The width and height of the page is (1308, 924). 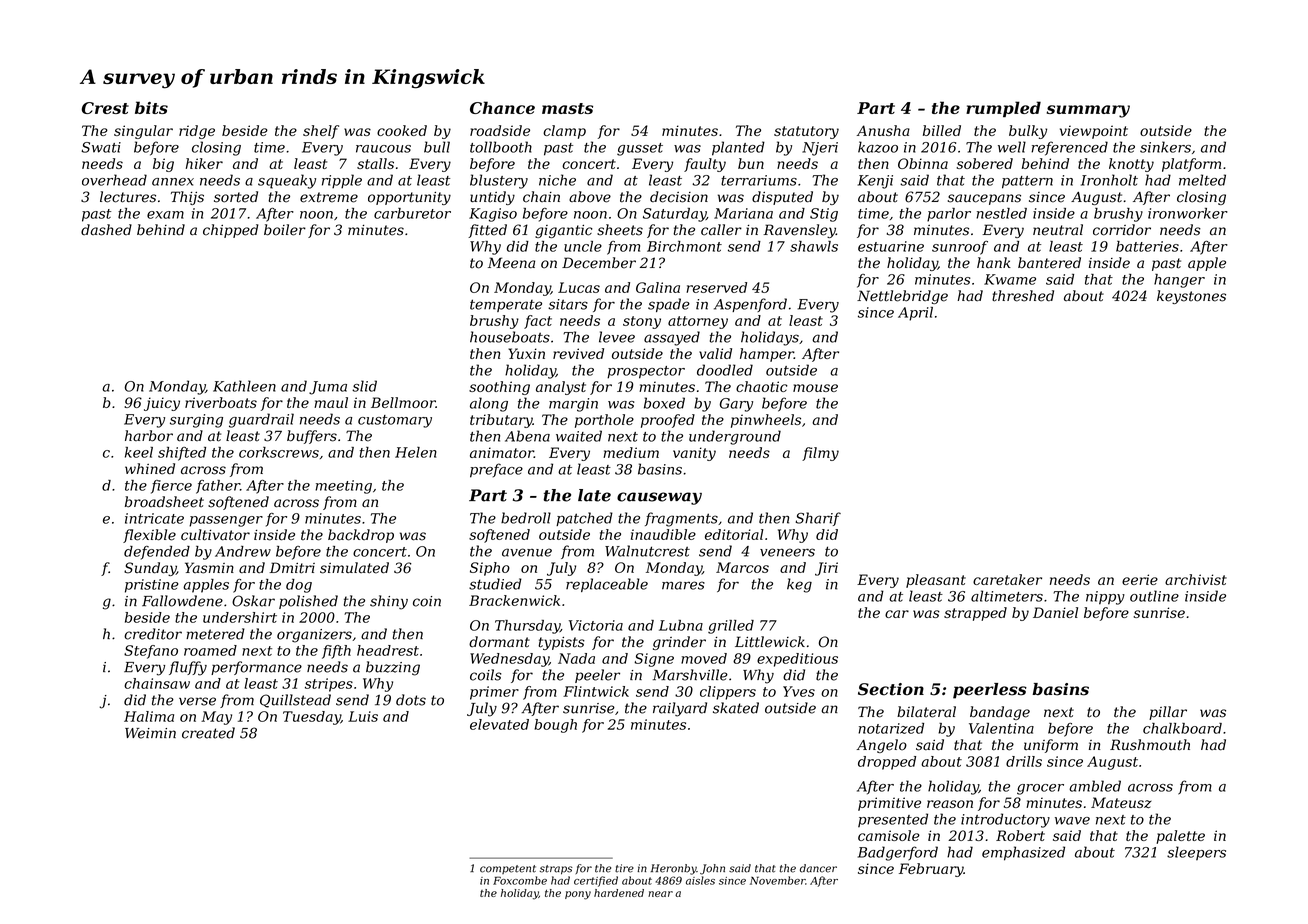 What do you see at coordinates (499, 724) in the page?
I see `elevated` at bounding box center [499, 724].
